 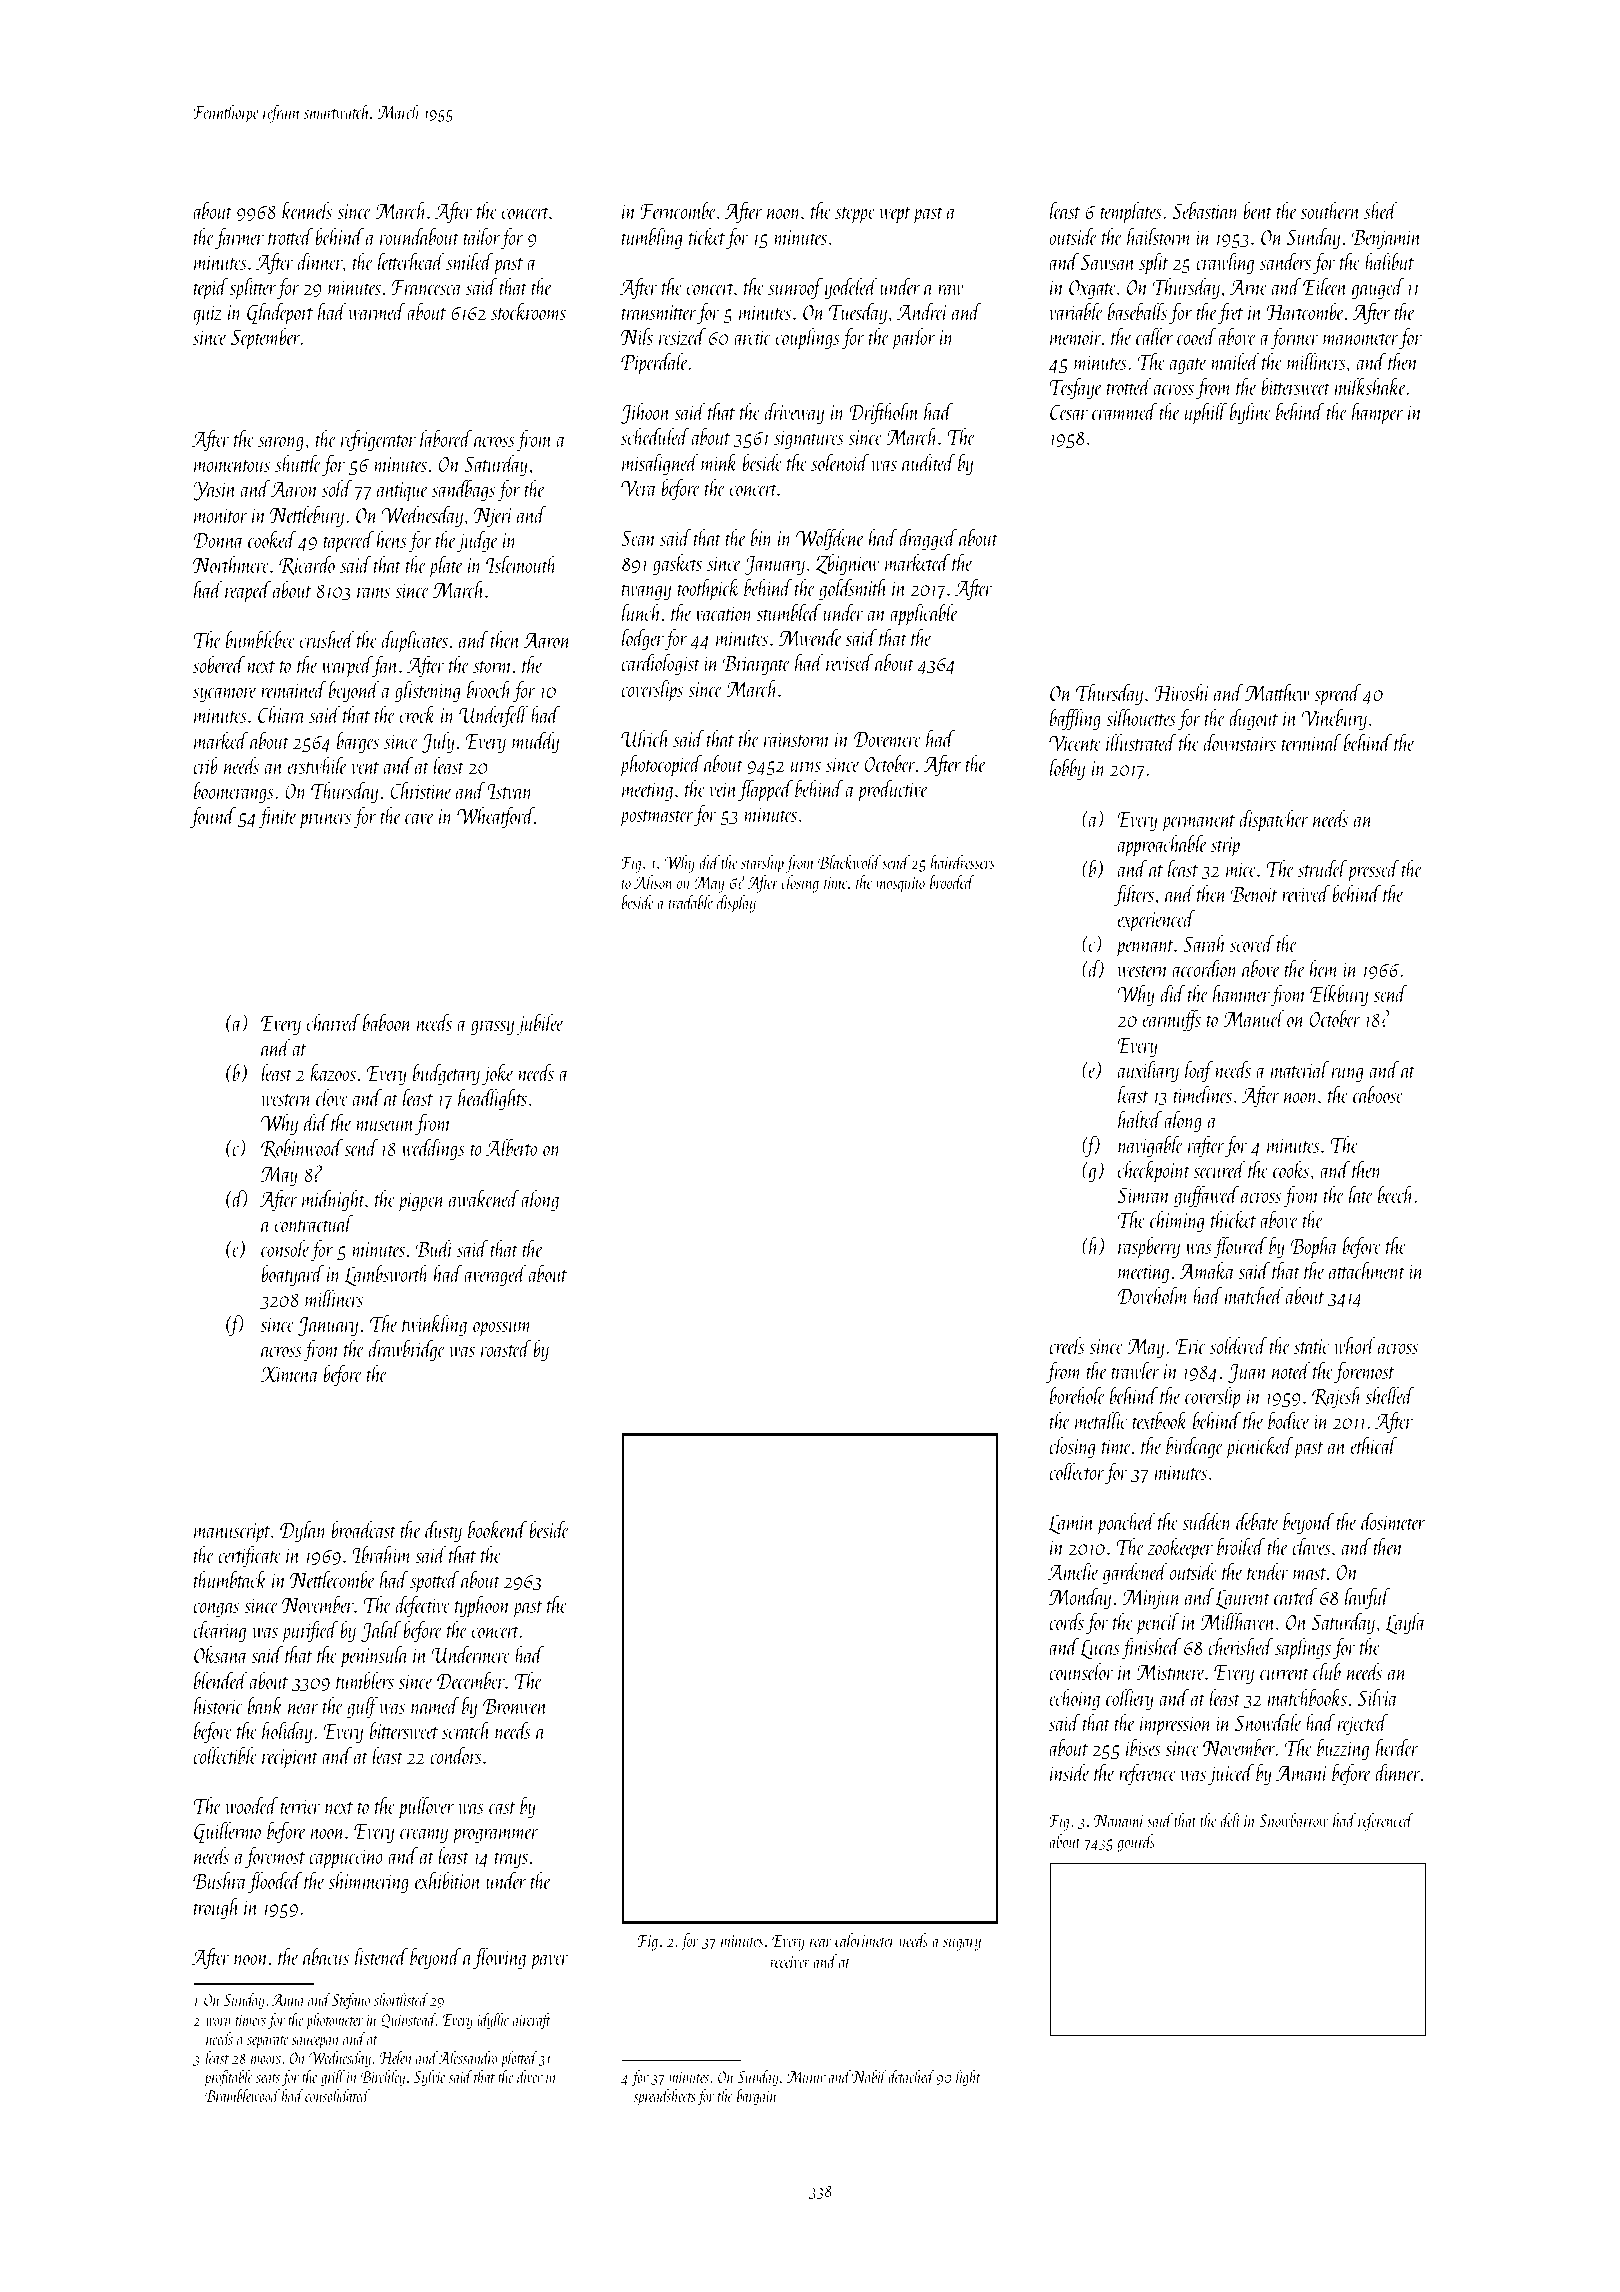 What do you see at coordinates (900, 885) in the page?
I see `mosquito` at bounding box center [900, 885].
